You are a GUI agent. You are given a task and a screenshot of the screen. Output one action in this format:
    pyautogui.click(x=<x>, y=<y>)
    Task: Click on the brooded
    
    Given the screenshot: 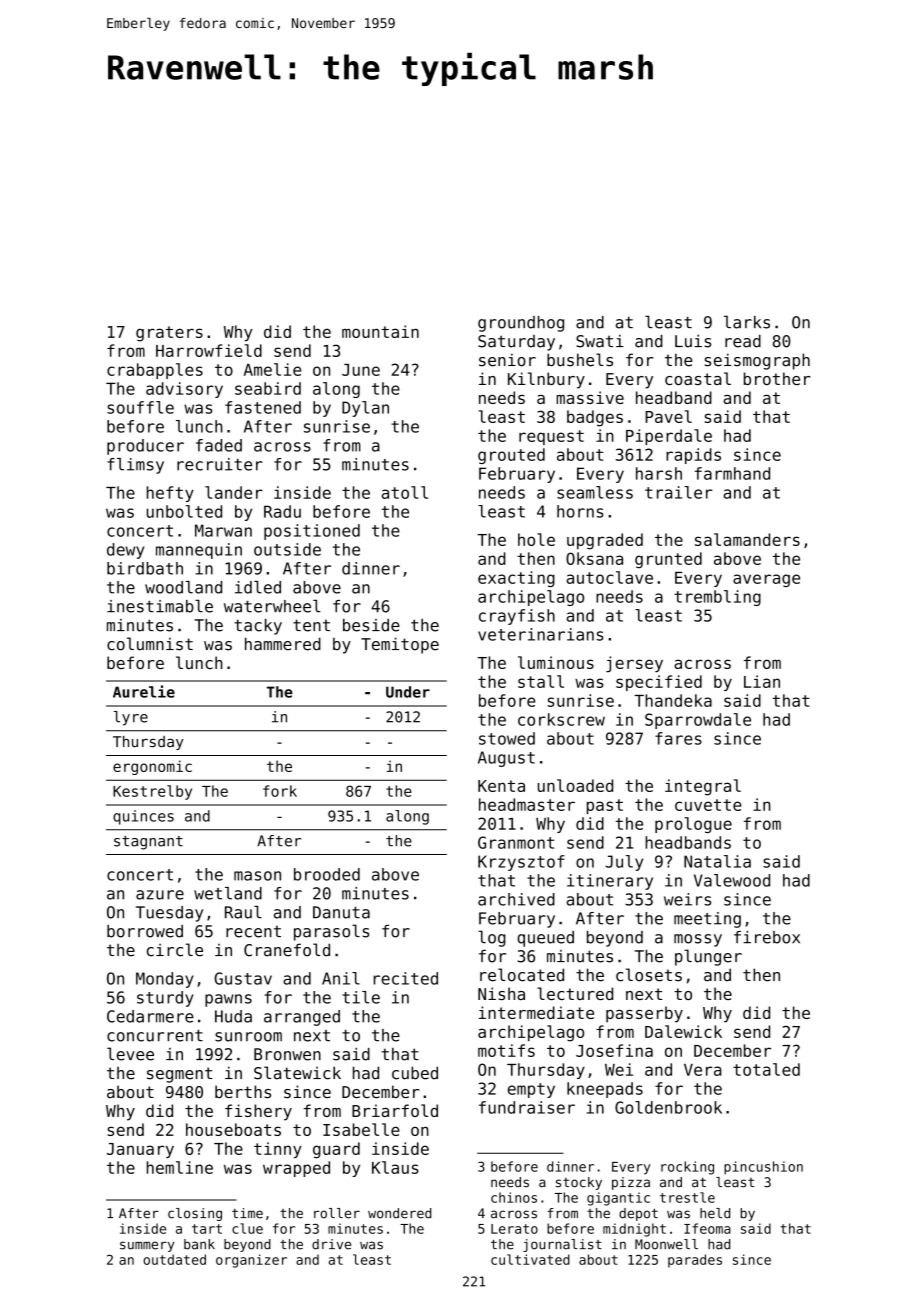 What is the action you would take?
    pyautogui.click(x=327, y=874)
